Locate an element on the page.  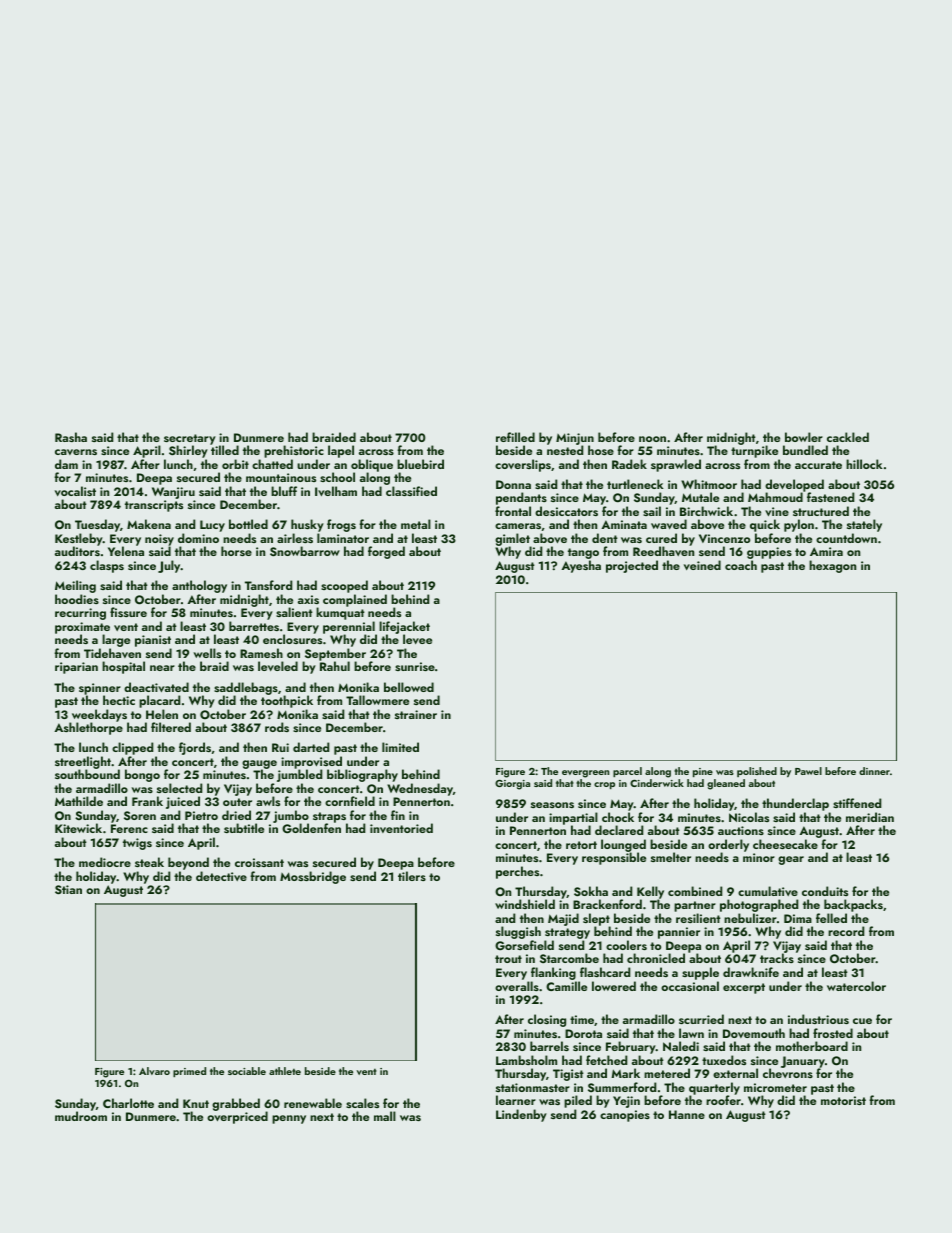
gimlet is located at coordinates (513, 540).
